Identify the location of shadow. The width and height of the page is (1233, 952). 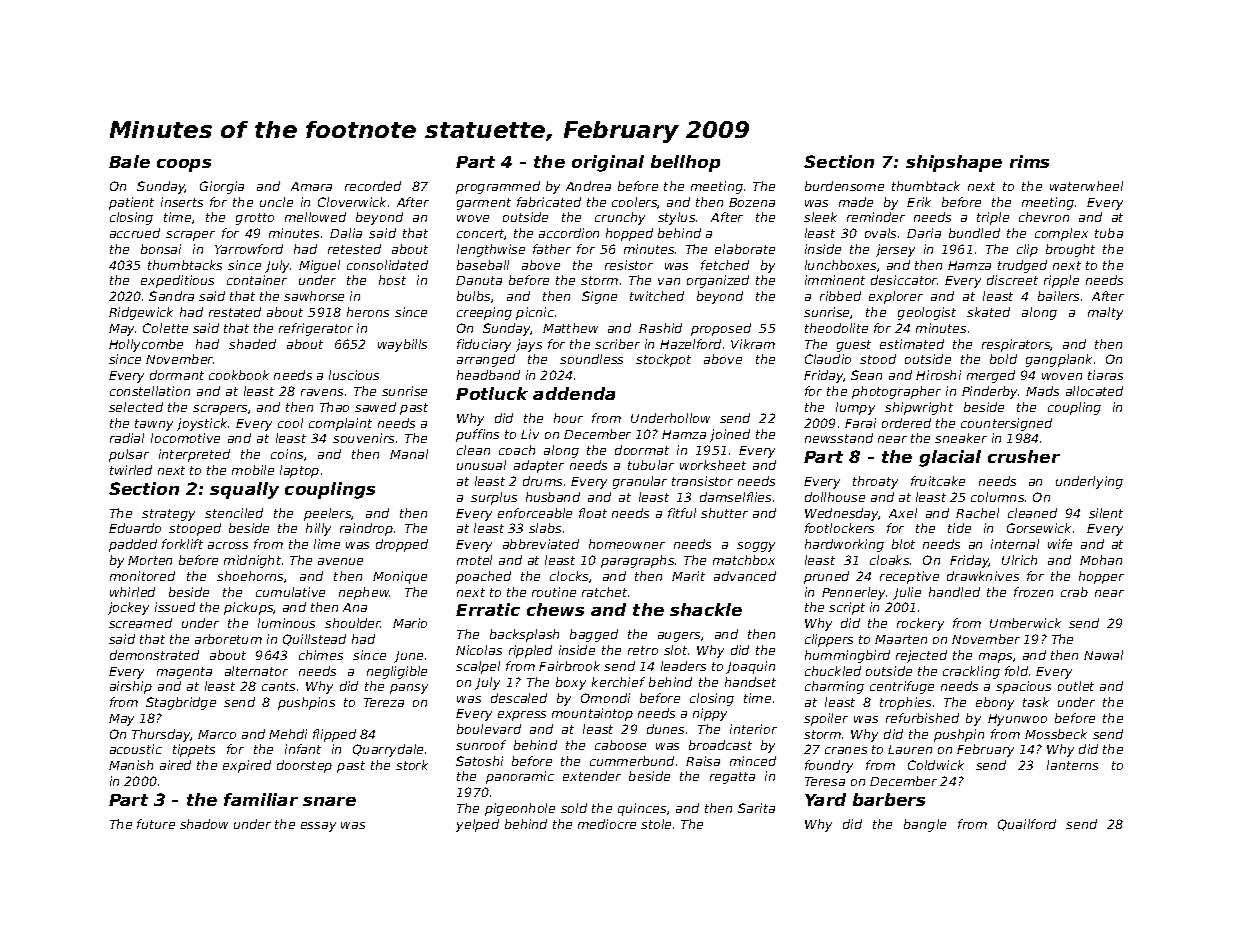
(204, 824).
